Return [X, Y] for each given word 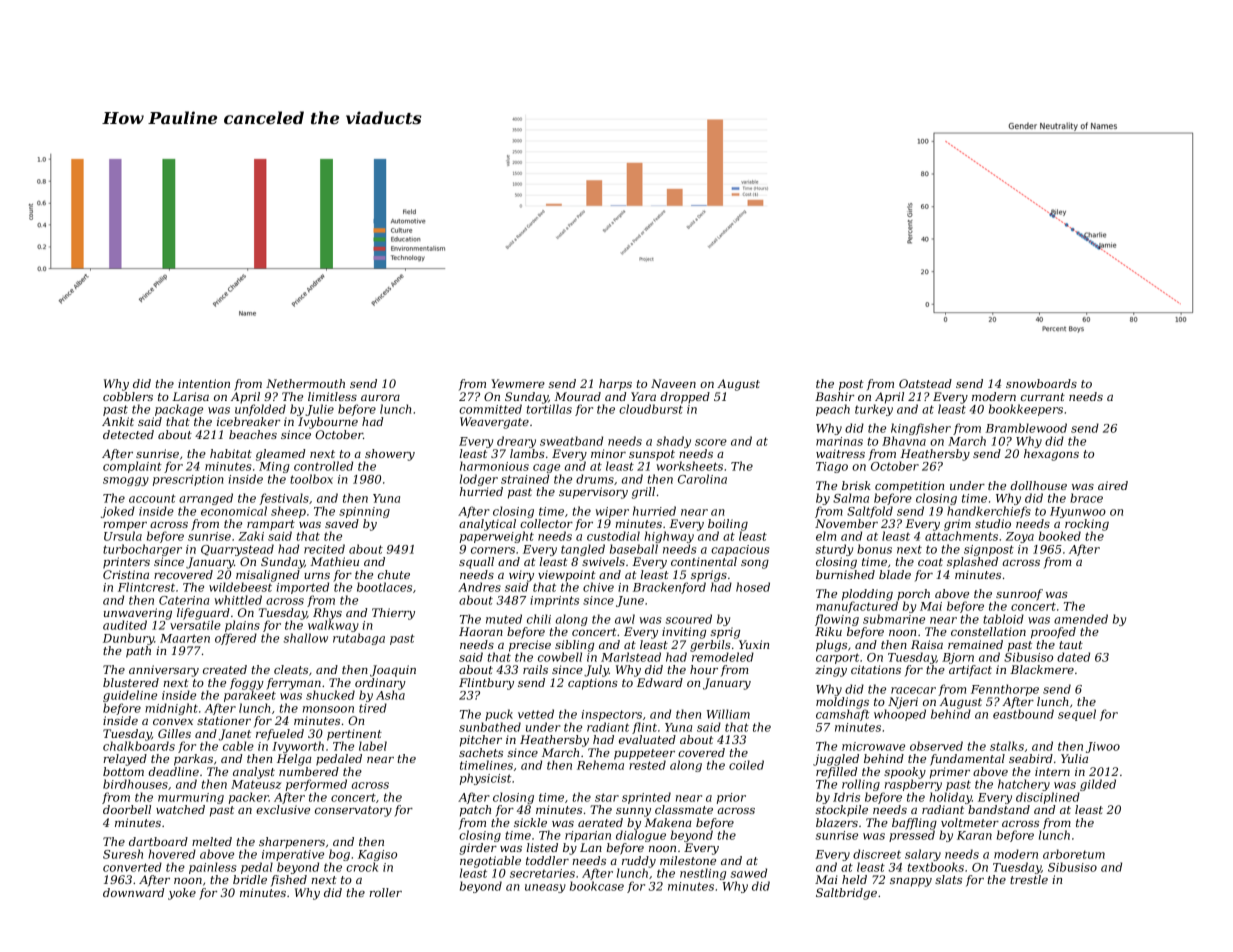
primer [950, 773]
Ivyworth [298, 747]
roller [385, 892]
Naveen [673, 383]
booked [1060, 536]
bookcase [597, 886]
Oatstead [925, 383]
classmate [684, 809]
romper [125, 526]
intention [204, 383]
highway [669, 537]
